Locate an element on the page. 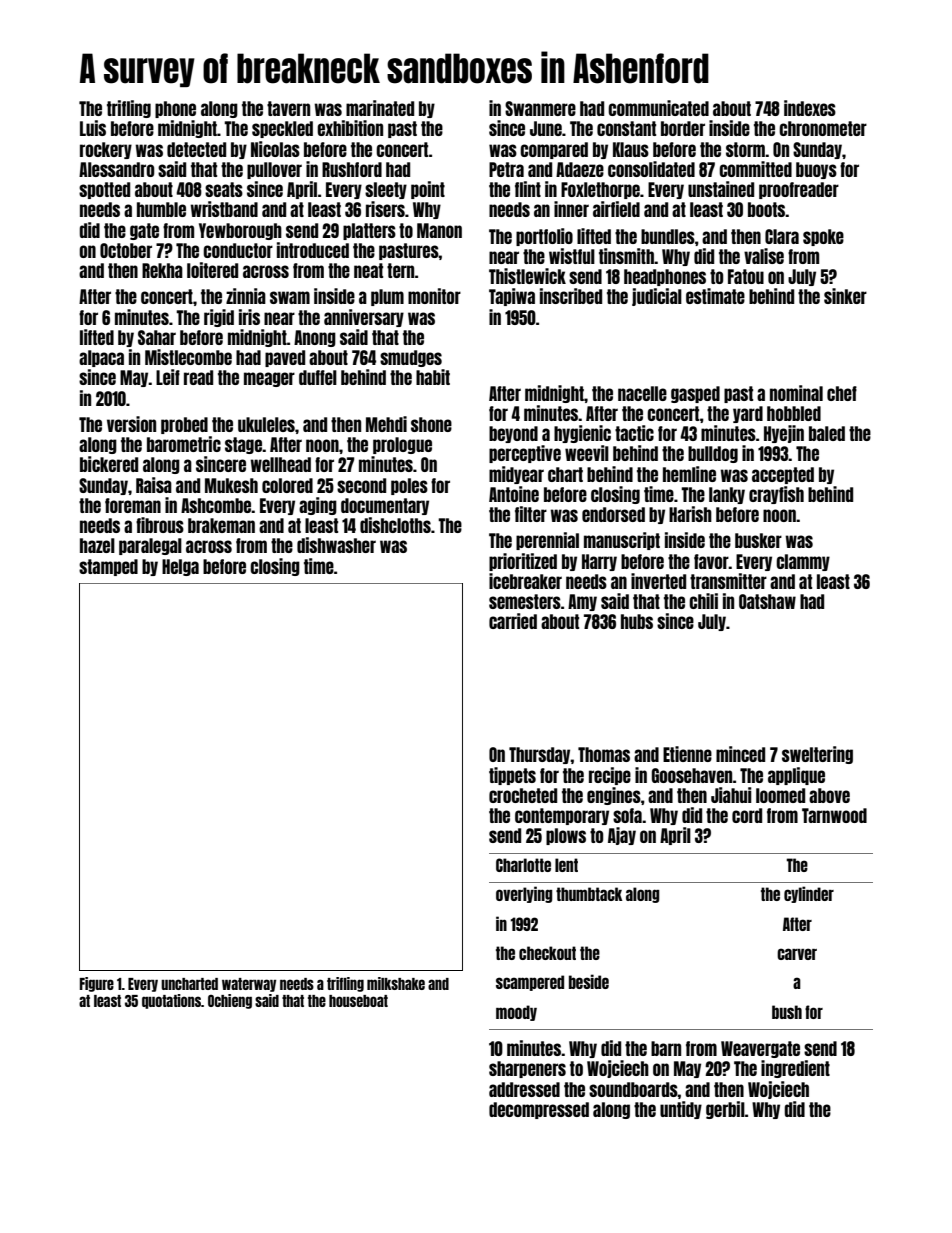  waterway is located at coordinates (249, 985).
